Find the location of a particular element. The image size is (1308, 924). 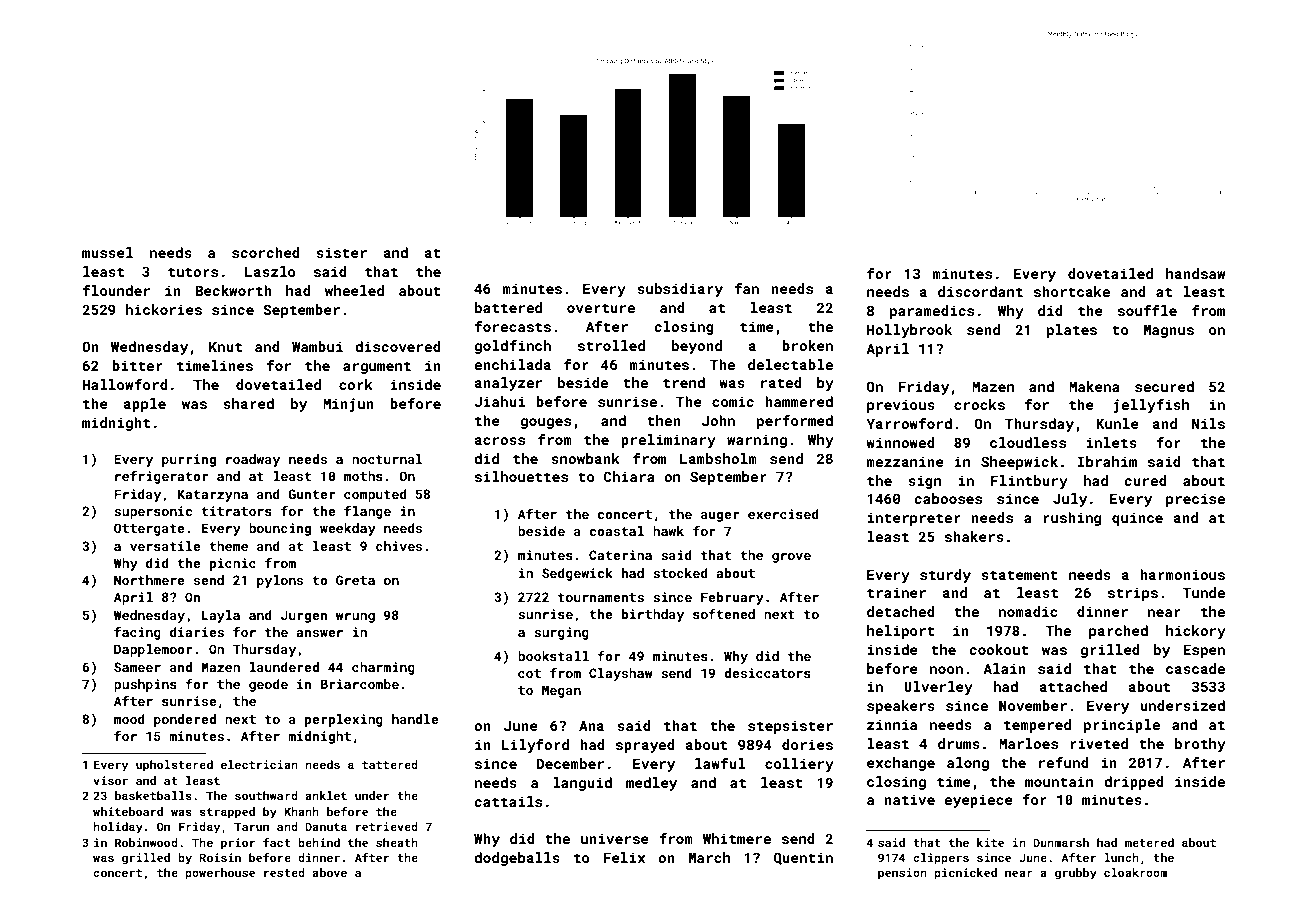

snowbank is located at coordinates (585, 458).
